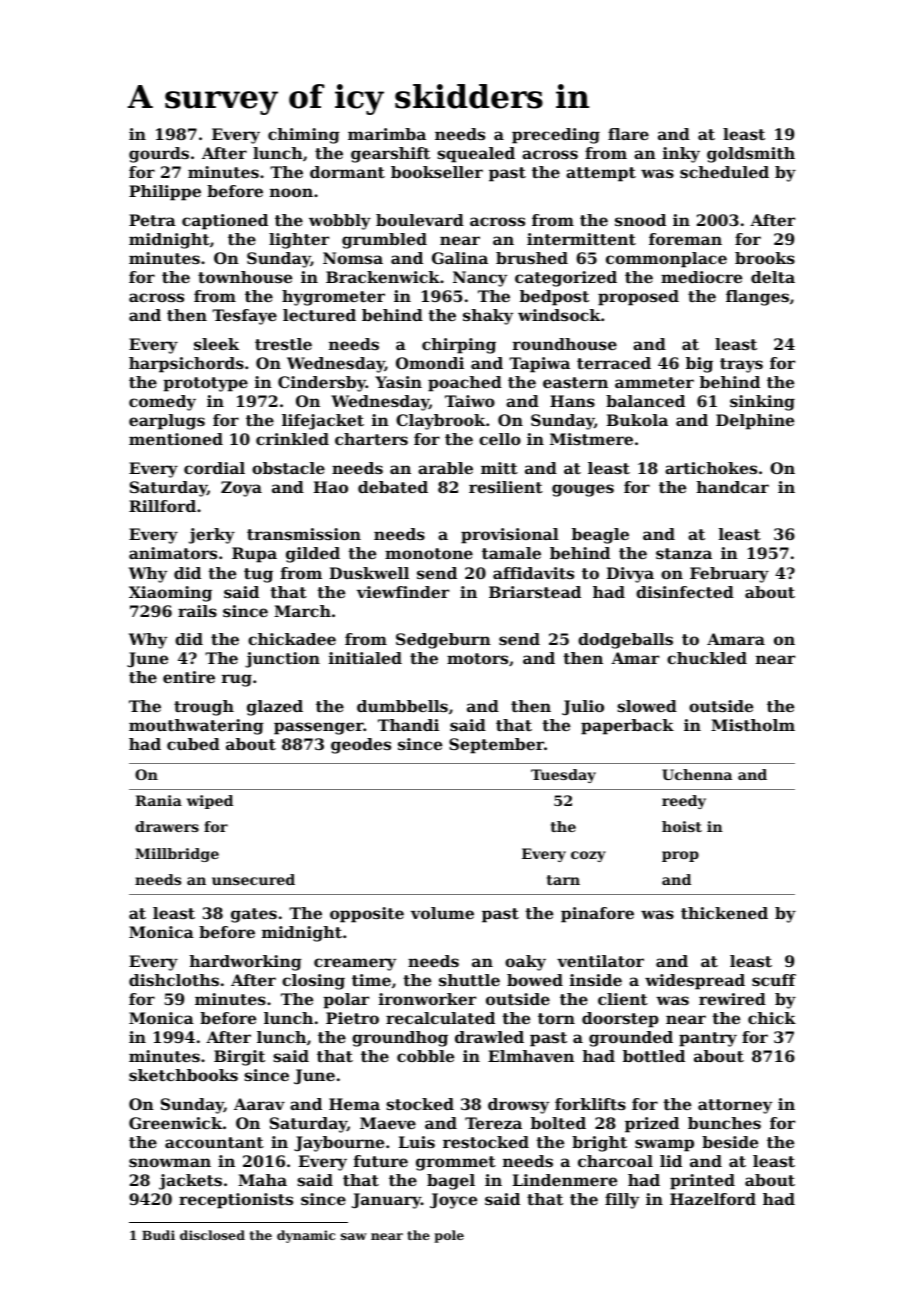 The height and width of the screenshot is (1314, 924). Describe the element at coordinates (773, 277) in the screenshot. I see `delta` at that location.
